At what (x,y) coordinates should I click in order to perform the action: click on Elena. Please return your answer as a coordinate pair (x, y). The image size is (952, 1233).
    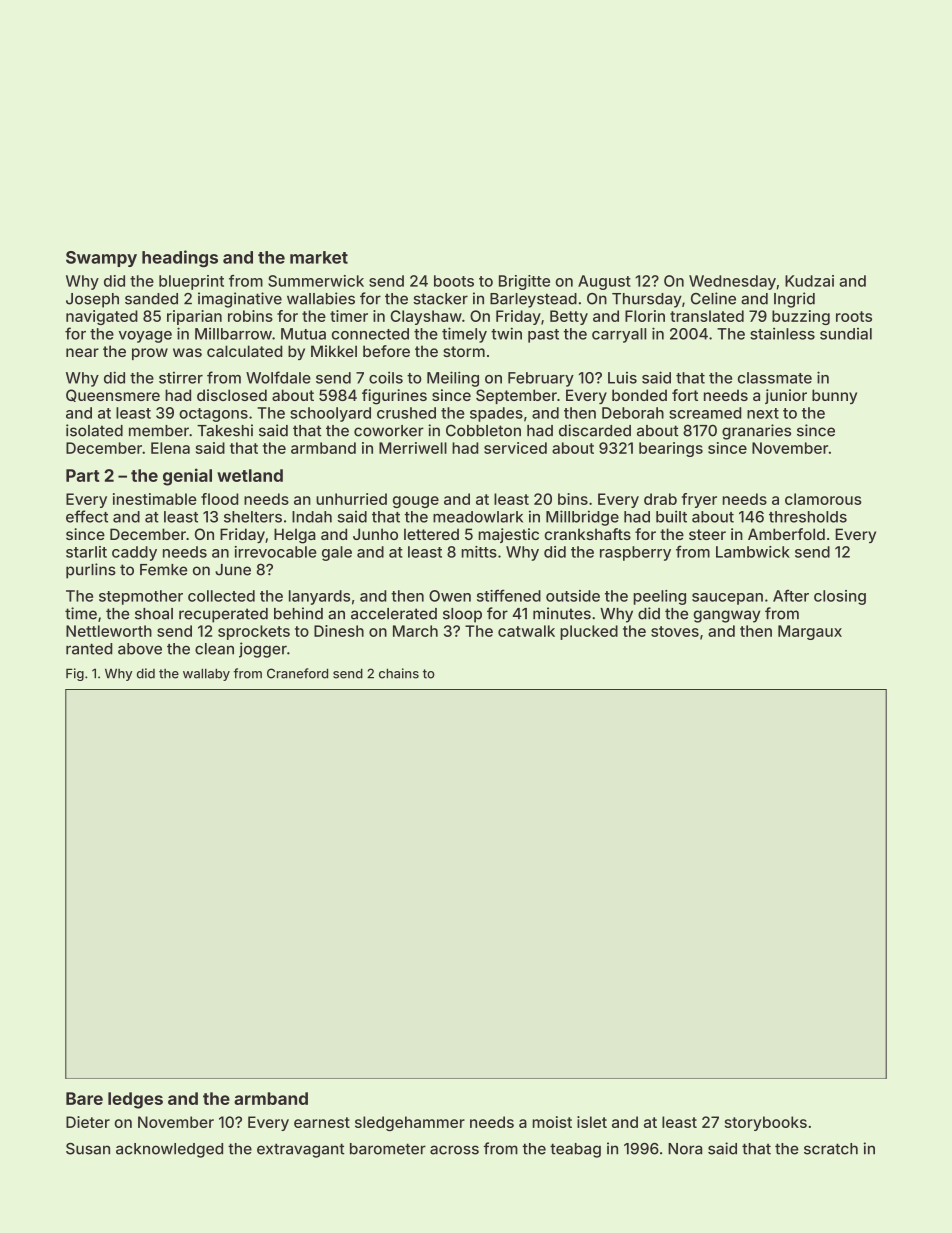
    Looking at the image, I should click on (170, 448).
